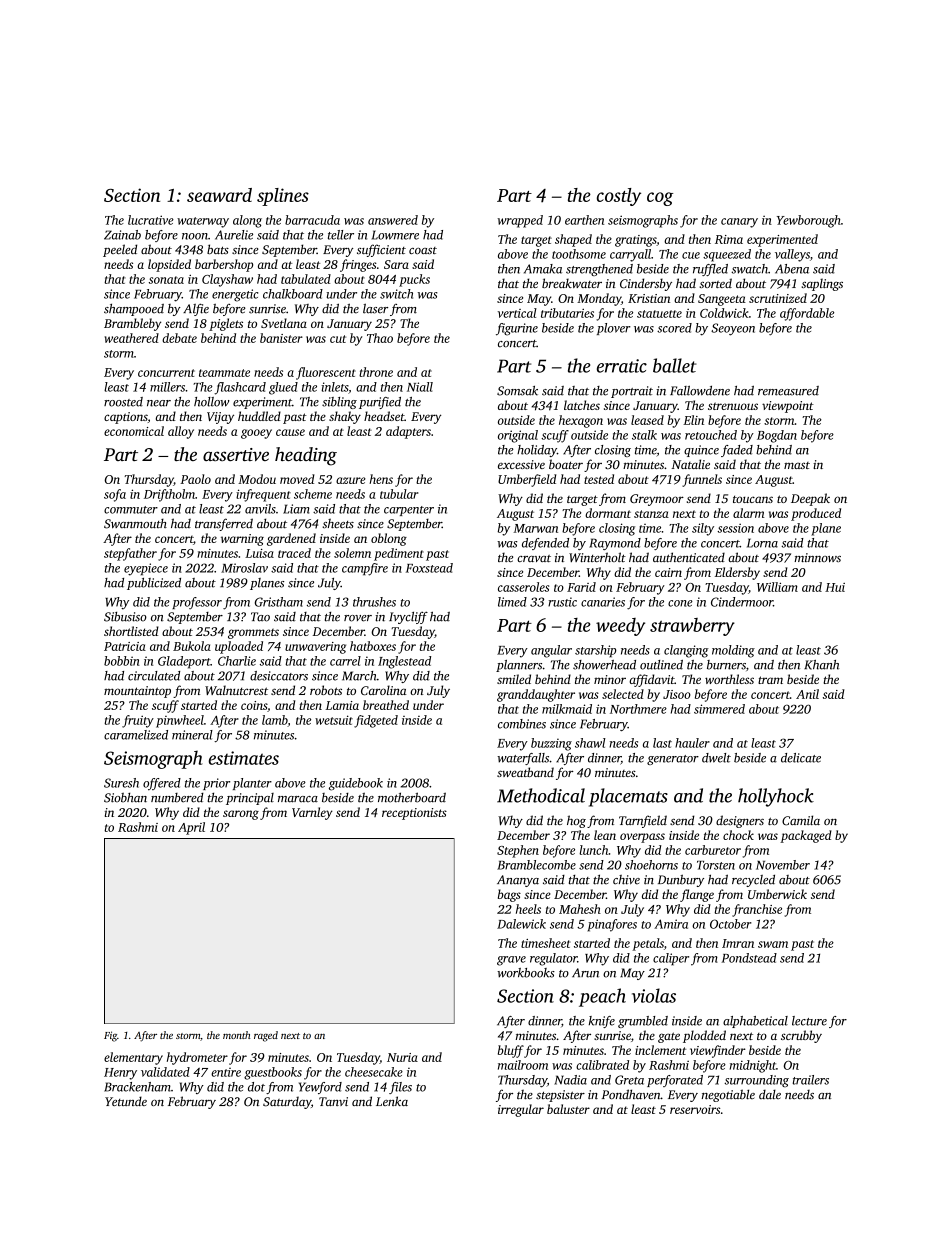 The image size is (952, 1233). I want to click on Yetunde, so click(126, 1101).
